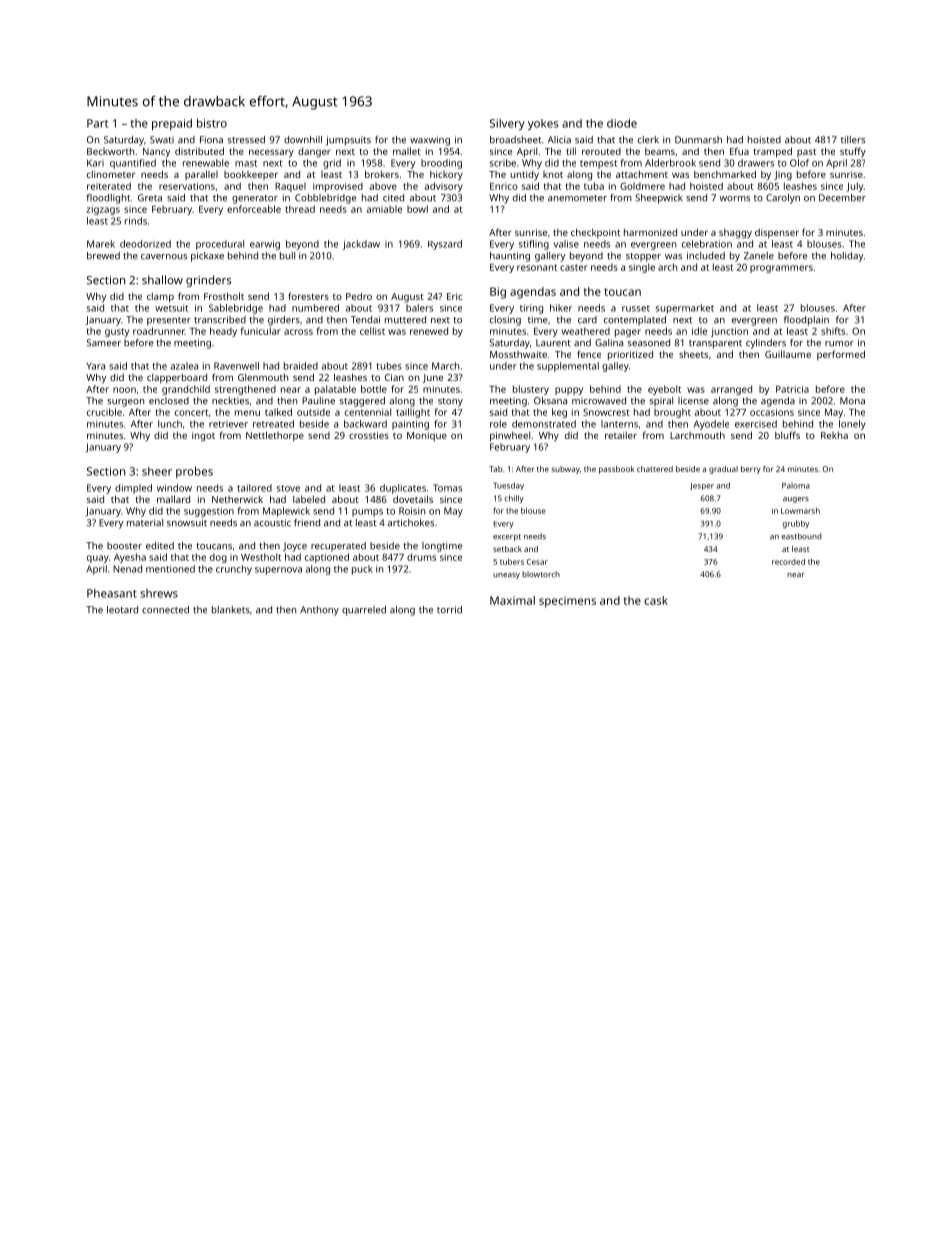  What do you see at coordinates (122, 610) in the screenshot?
I see `leotard` at bounding box center [122, 610].
